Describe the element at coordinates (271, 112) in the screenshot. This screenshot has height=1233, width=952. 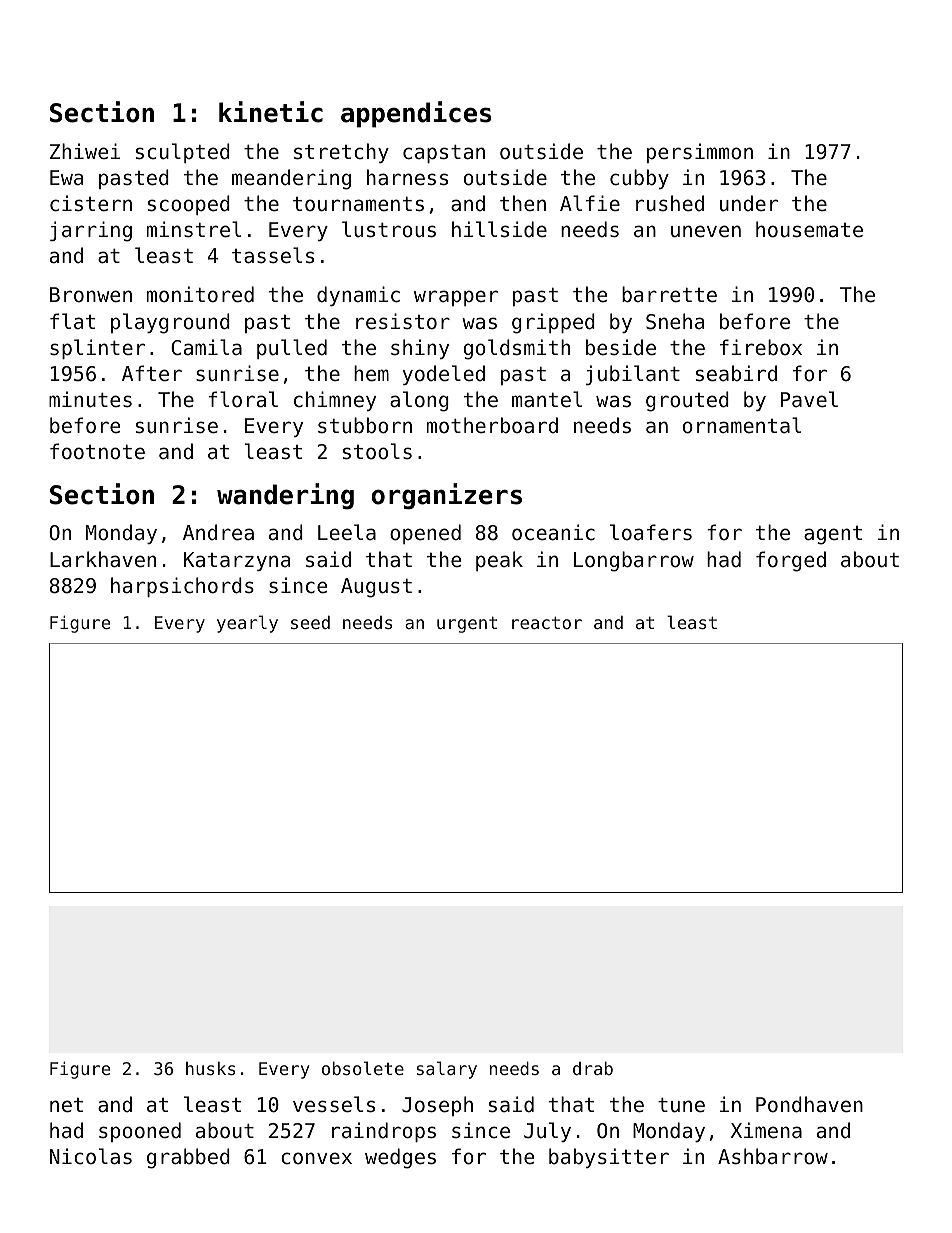
I see `kinetic` at that location.
